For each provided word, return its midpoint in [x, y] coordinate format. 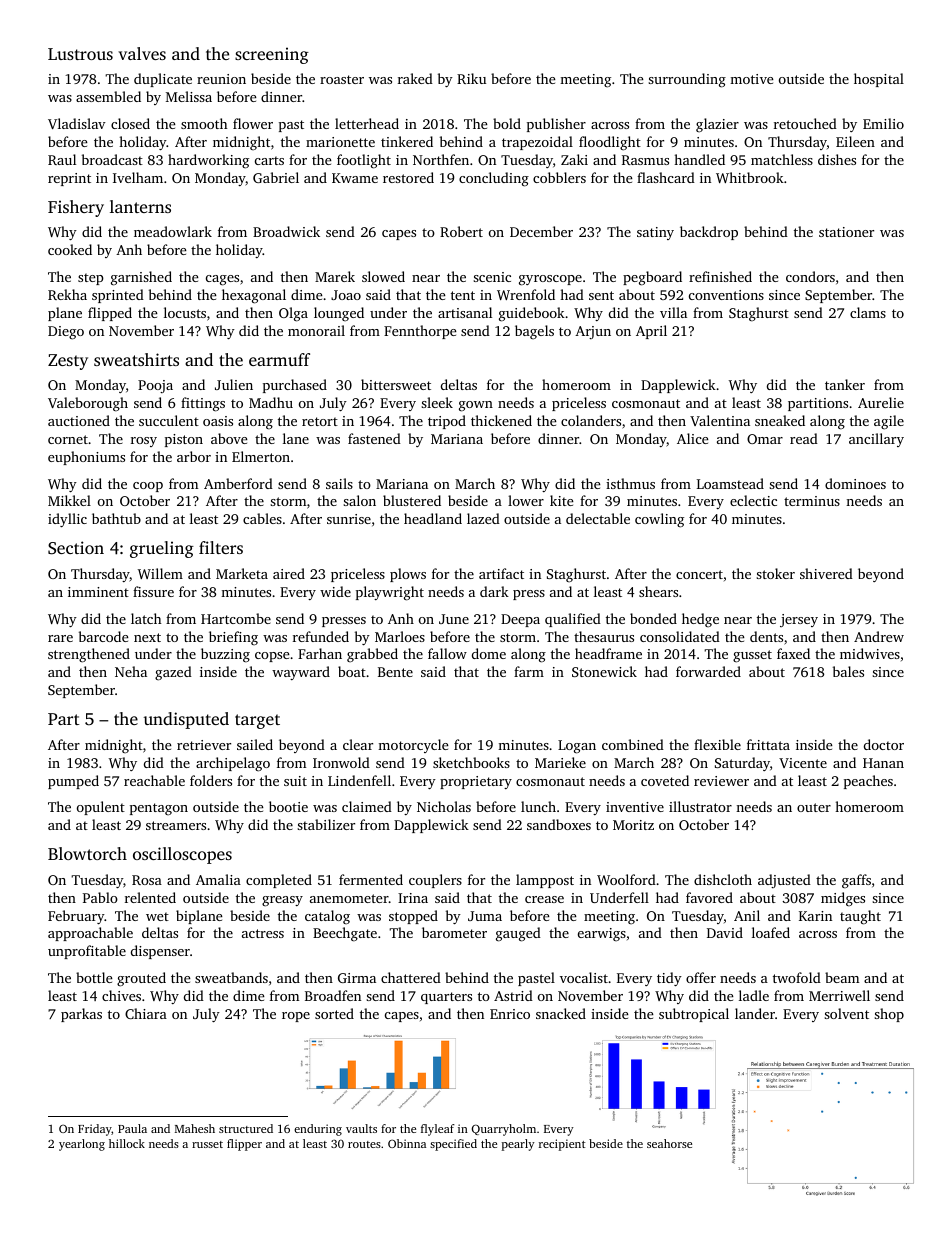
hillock [127, 1143]
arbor [194, 456]
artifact [501, 573]
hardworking [208, 161]
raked [415, 78]
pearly [518, 1145]
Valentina [720, 420]
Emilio [883, 123]
